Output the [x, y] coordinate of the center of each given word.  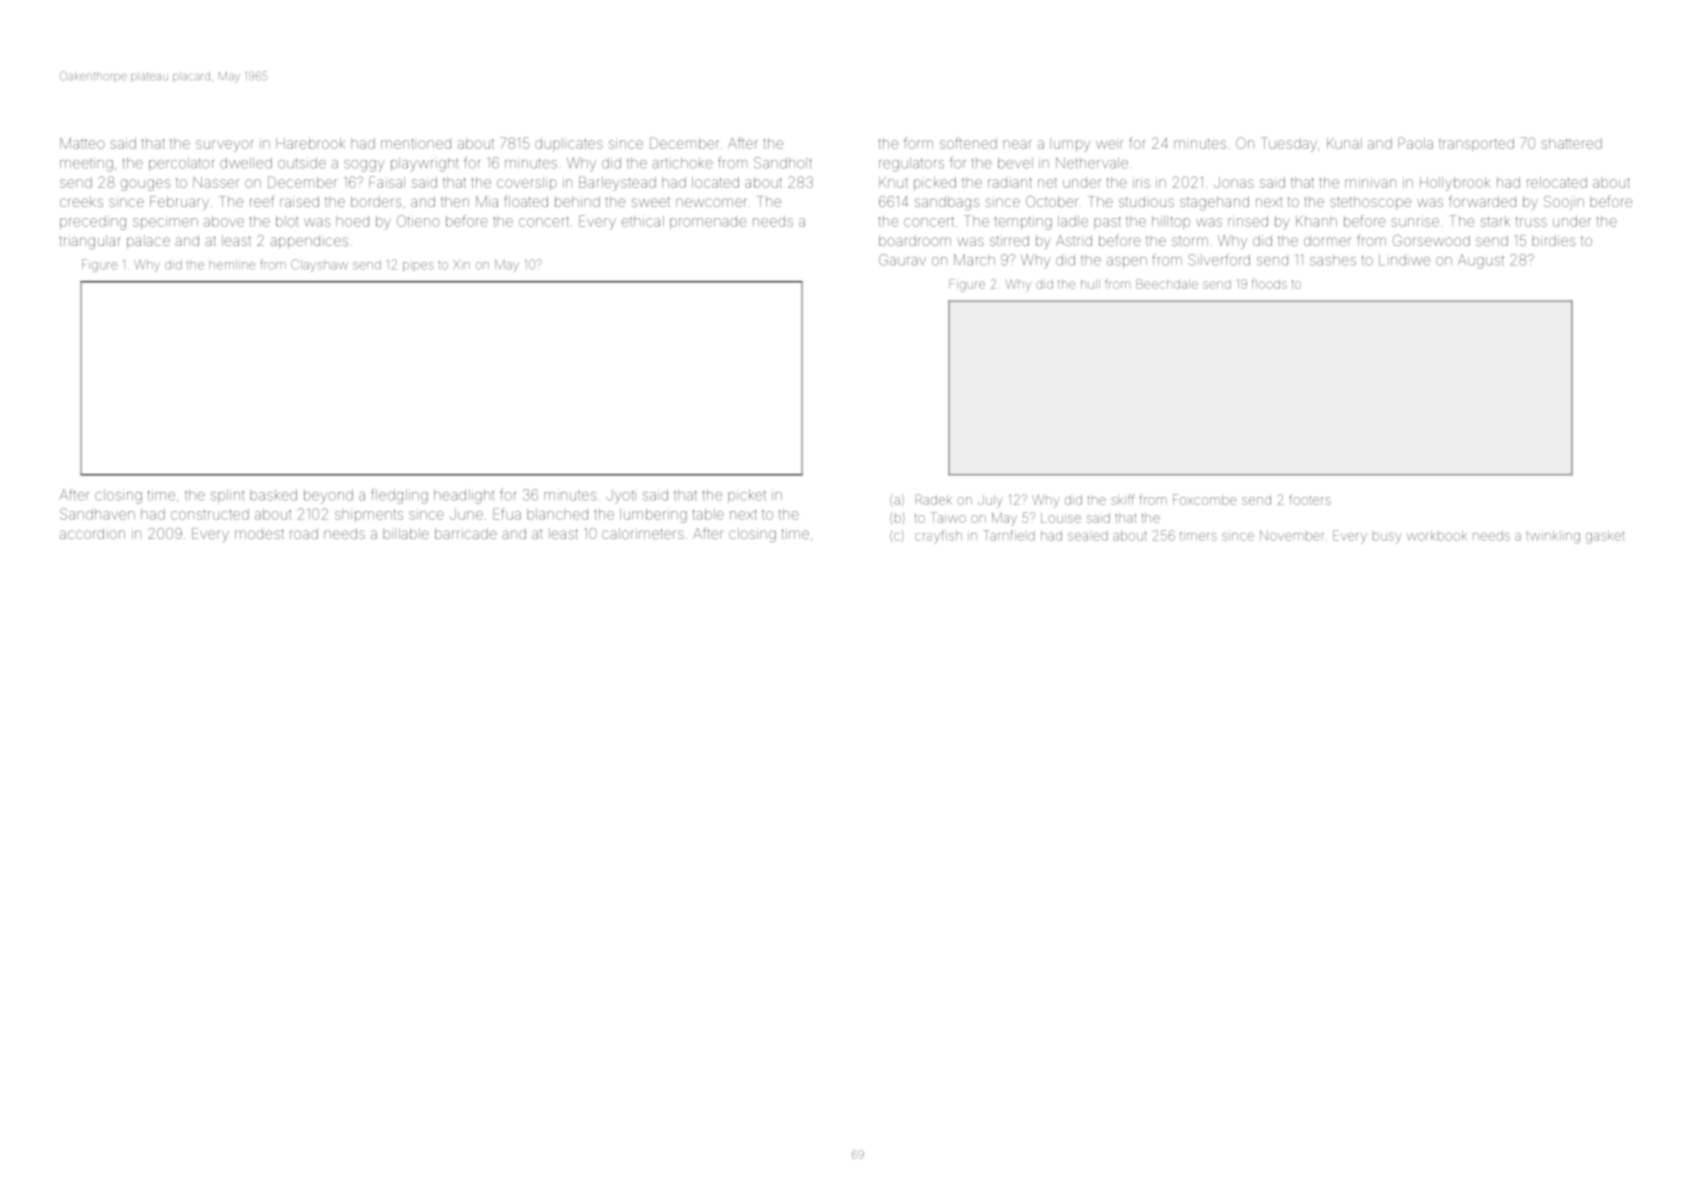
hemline [232, 265]
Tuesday [1289, 144]
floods [1269, 284]
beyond [328, 496]
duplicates [569, 144]
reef [262, 201]
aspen [1127, 262]
